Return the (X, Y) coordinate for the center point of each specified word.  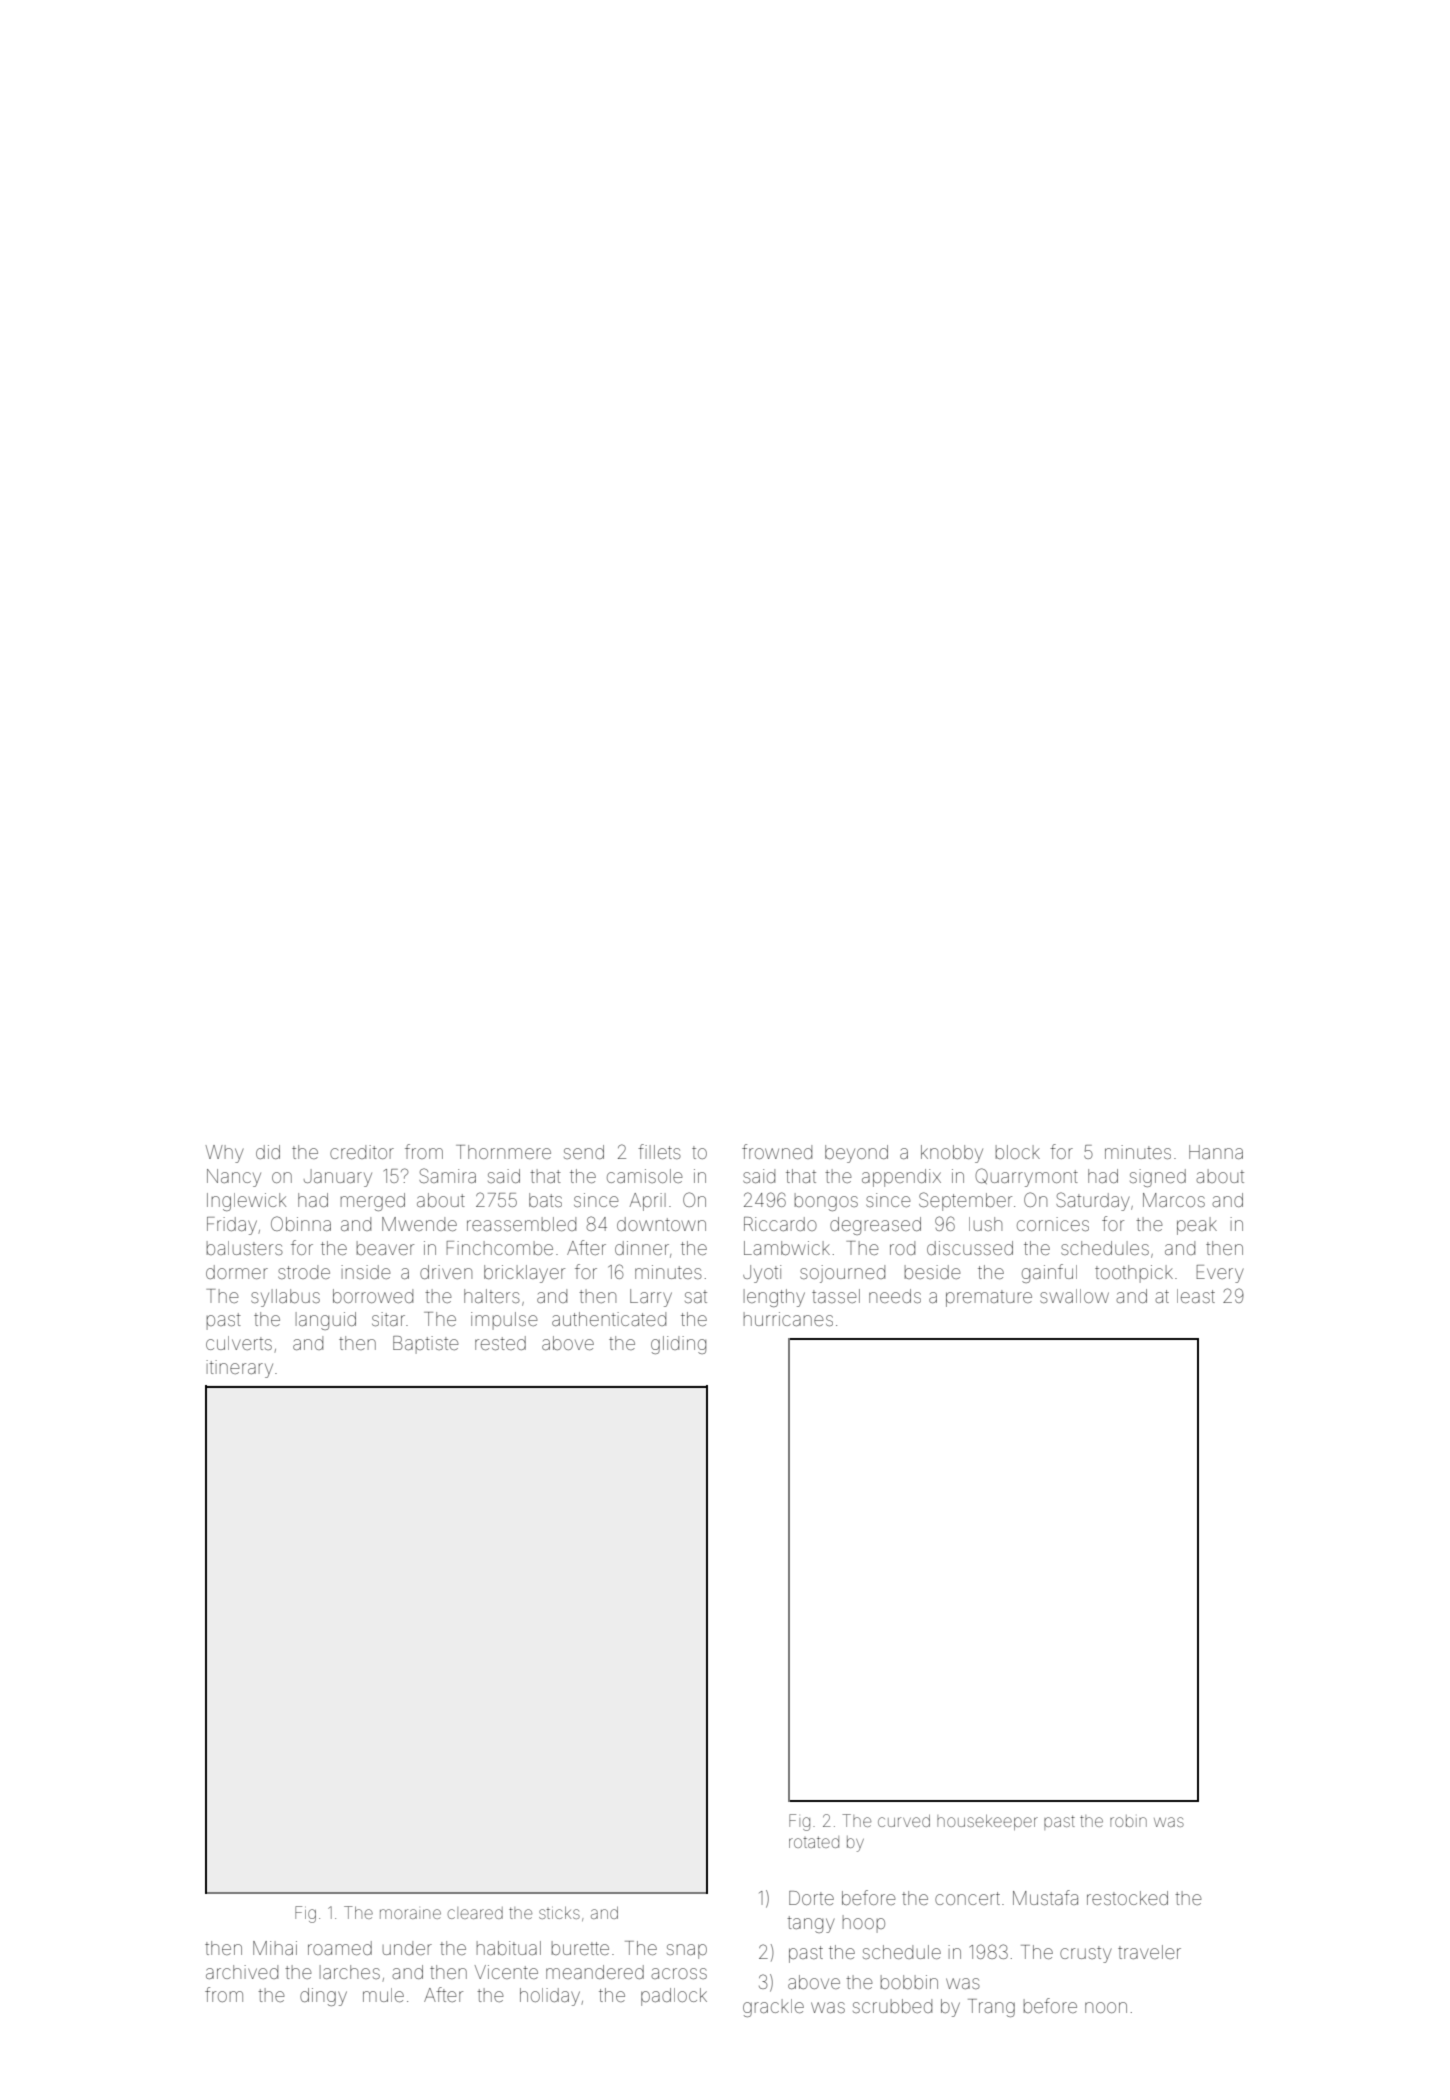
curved (904, 1821)
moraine (410, 1914)
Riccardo (780, 1224)
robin (1128, 1821)
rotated (814, 1842)
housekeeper (987, 1822)
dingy (323, 1997)
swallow (1074, 1296)
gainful (1049, 1273)
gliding (678, 1345)
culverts (239, 1343)
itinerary (239, 1369)
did (268, 1152)
